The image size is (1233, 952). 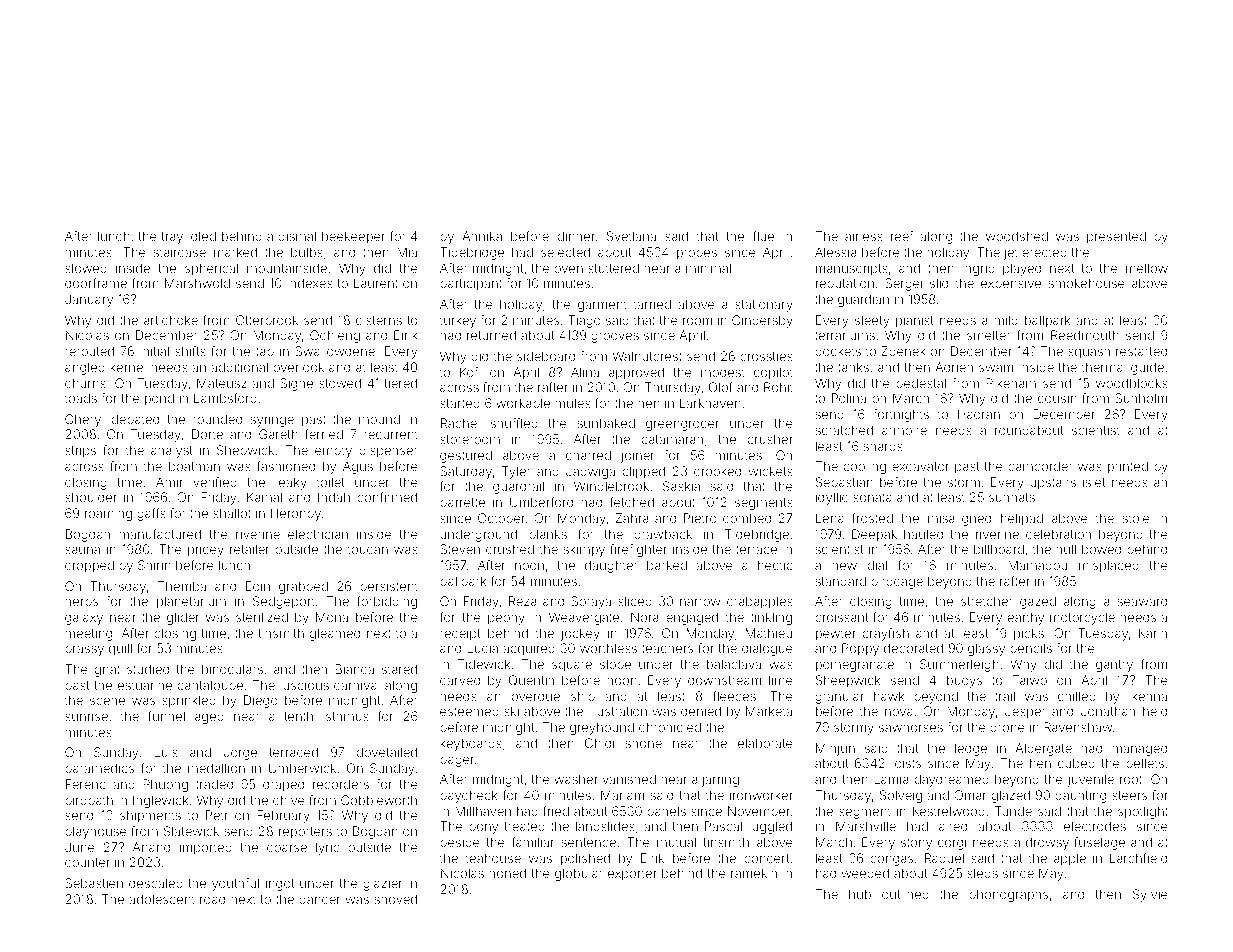 What do you see at coordinates (764, 305) in the image?
I see `stationary` at bounding box center [764, 305].
